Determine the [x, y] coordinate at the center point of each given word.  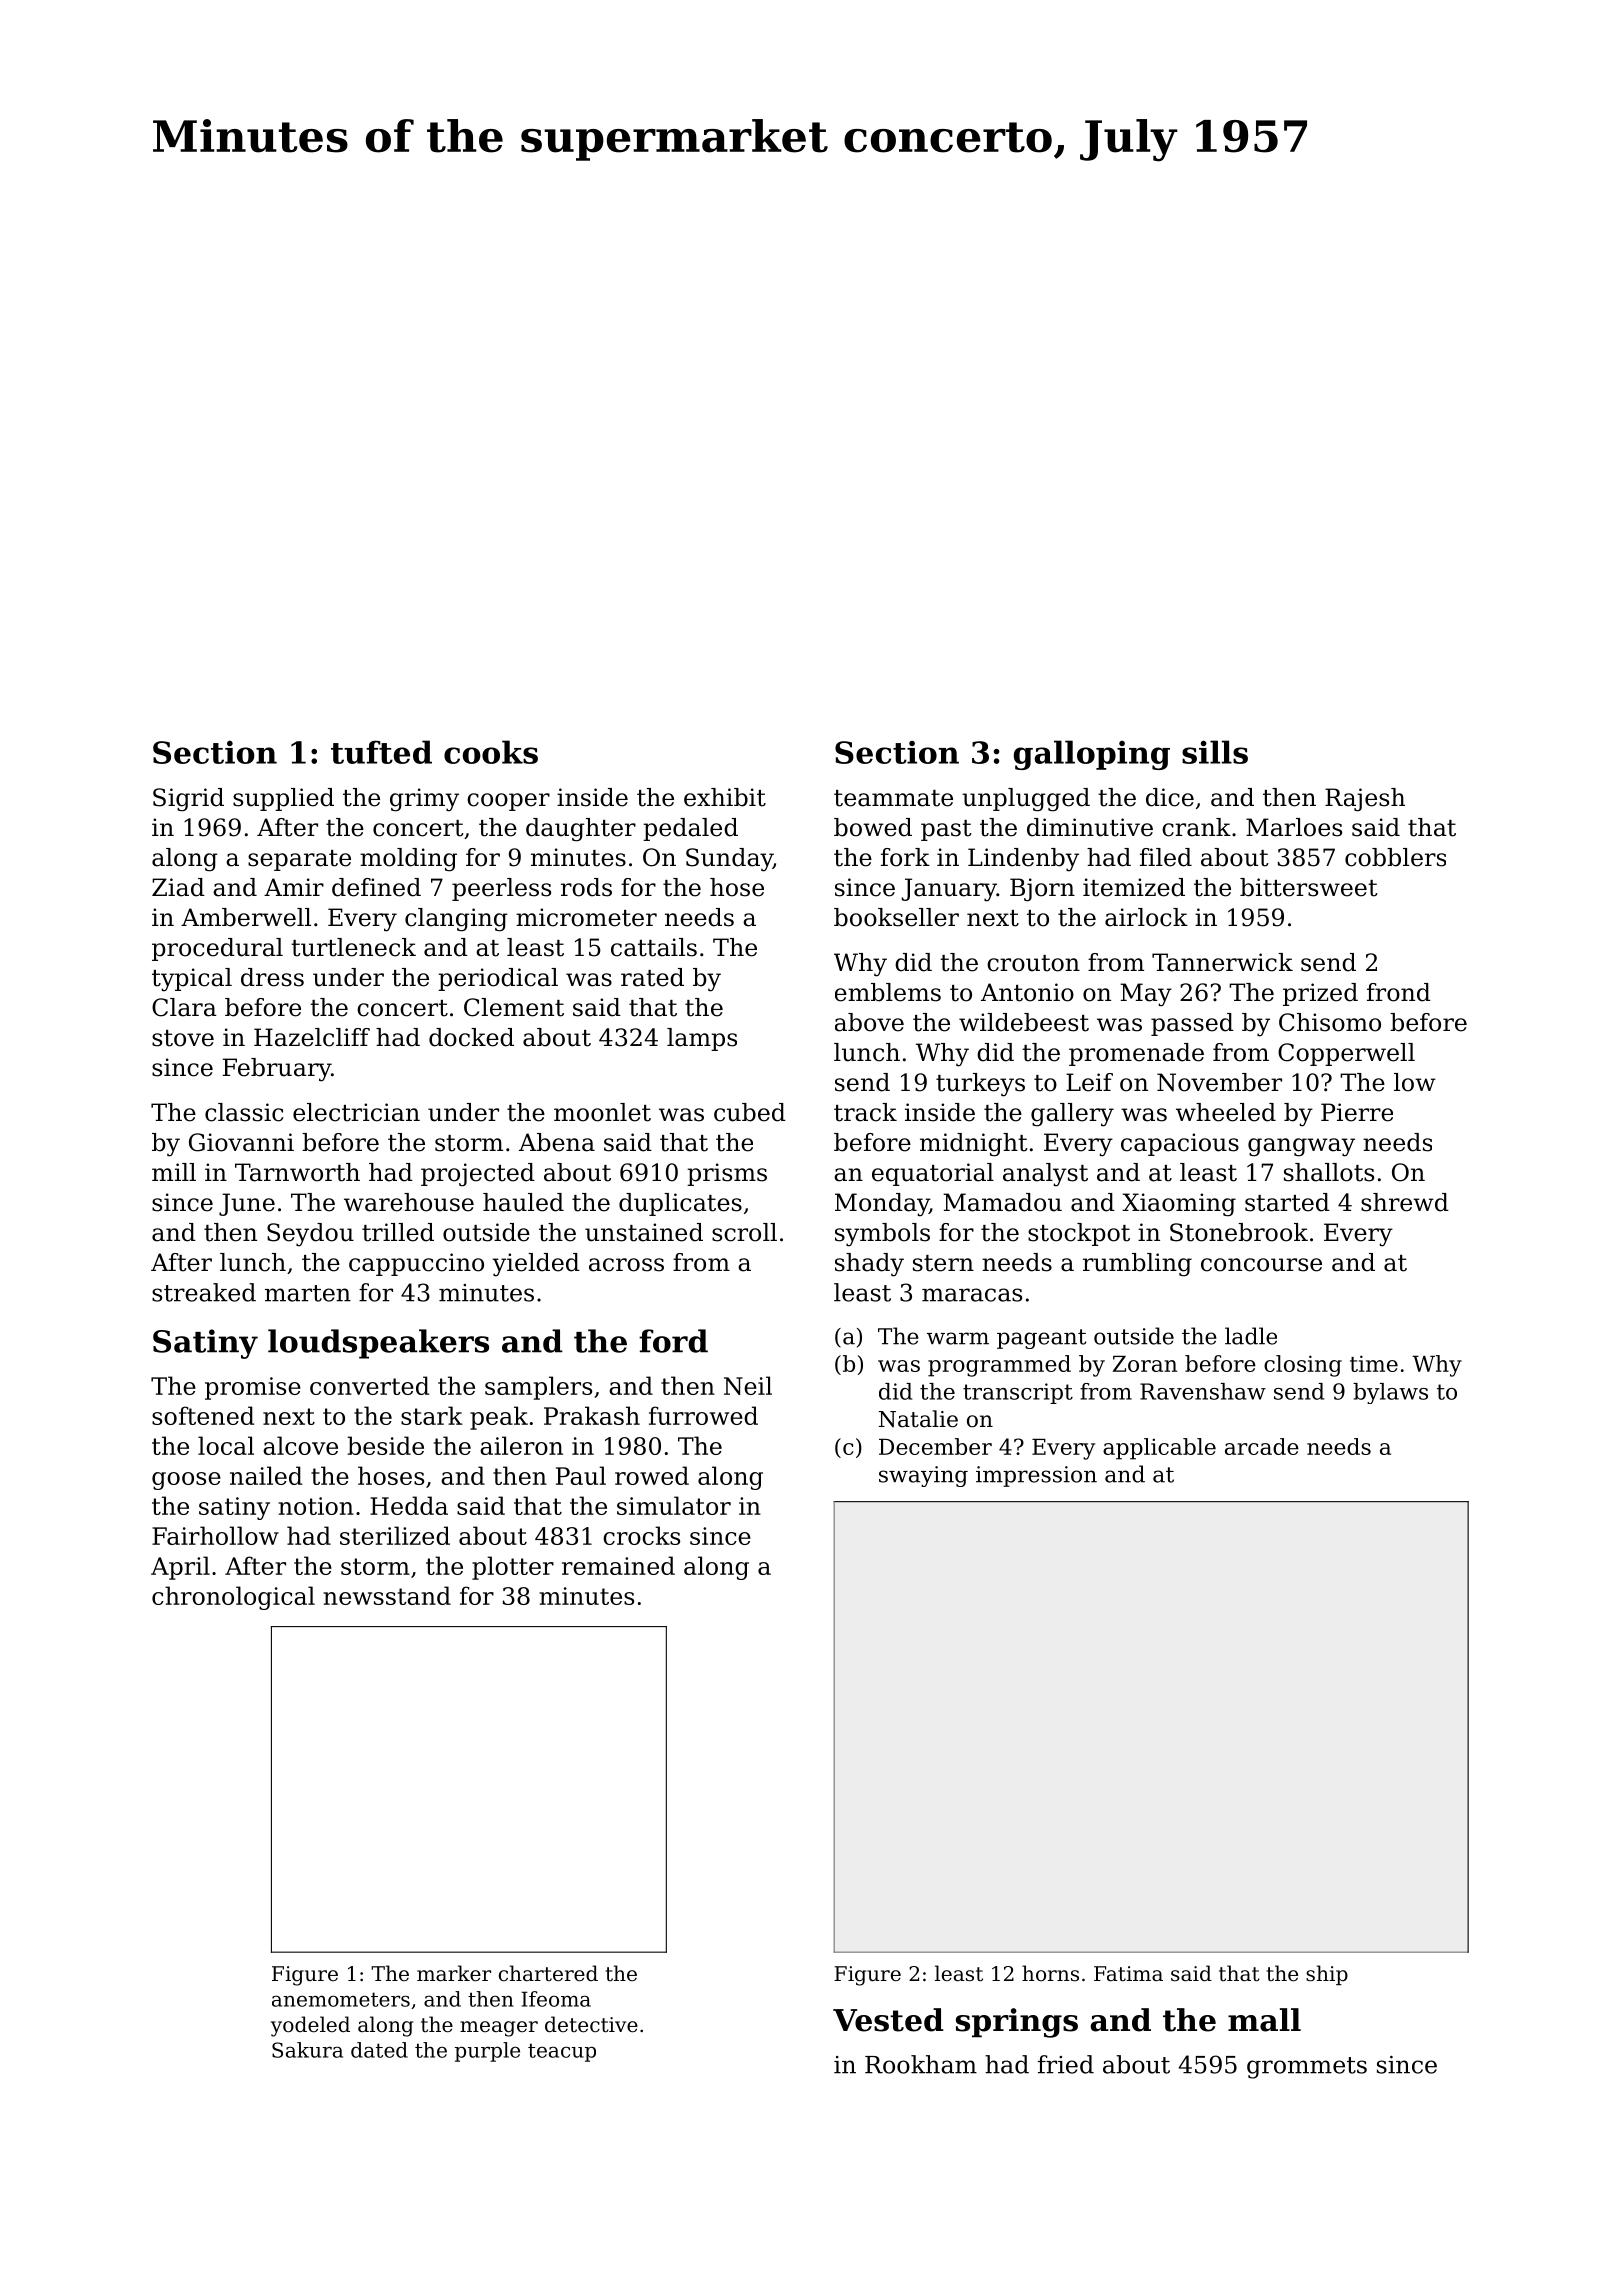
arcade [1262, 1446]
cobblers [1395, 857]
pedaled [690, 829]
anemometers [341, 1999]
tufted [381, 752]
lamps [702, 1039]
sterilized [395, 1535]
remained [618, 1565]
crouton [1033, 963]
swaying [923, 1476]
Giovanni [241, 1142]
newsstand [387, 1595]
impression [1036, 1476]
